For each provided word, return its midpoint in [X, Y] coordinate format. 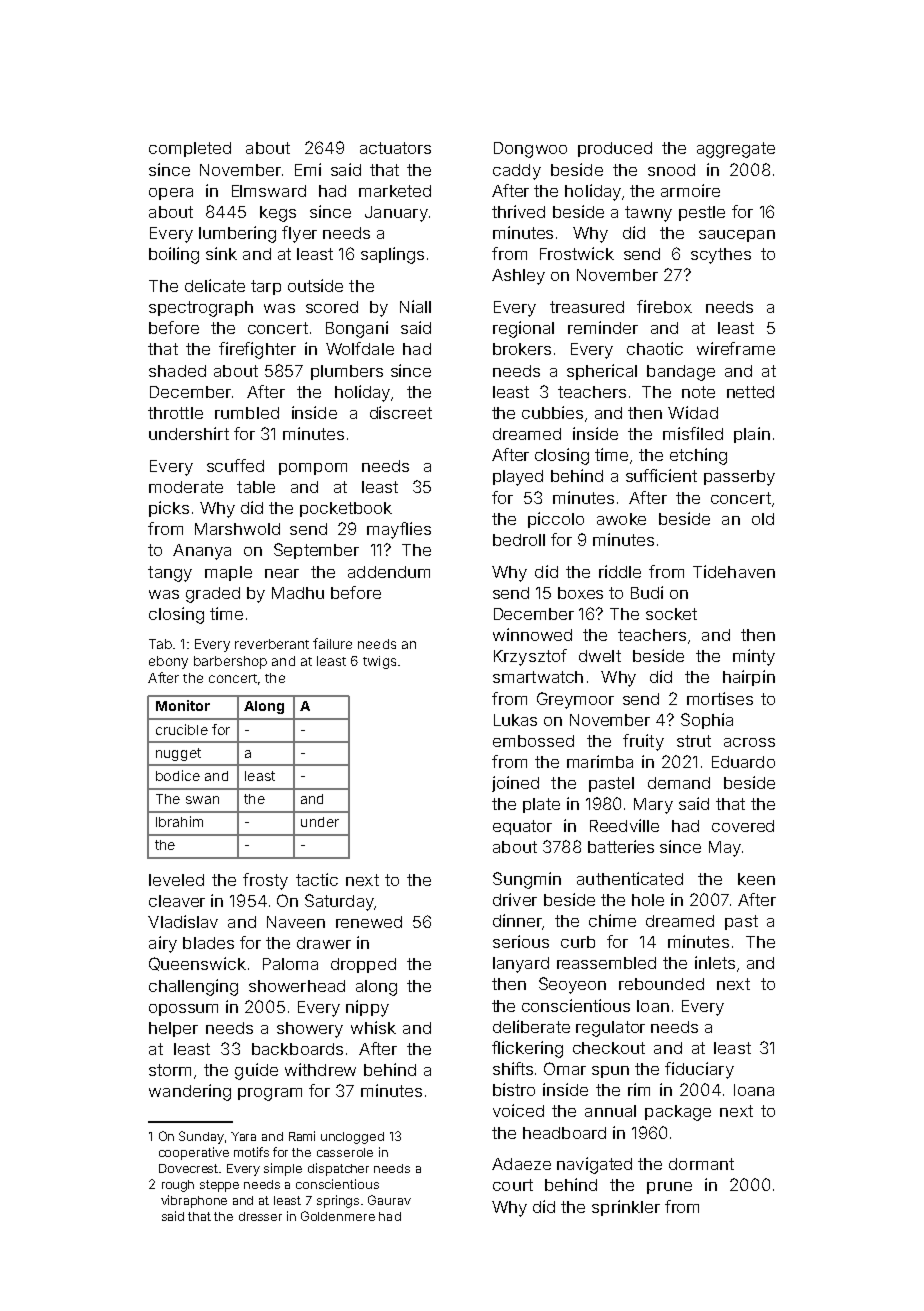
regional [523, 329]
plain [752, 435]
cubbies [552, 412]
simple [283, 1169]
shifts [513, 1068]
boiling [174, 255]
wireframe [736, 348]
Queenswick [197, 964]
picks [169, 509]
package [678, 1113]
